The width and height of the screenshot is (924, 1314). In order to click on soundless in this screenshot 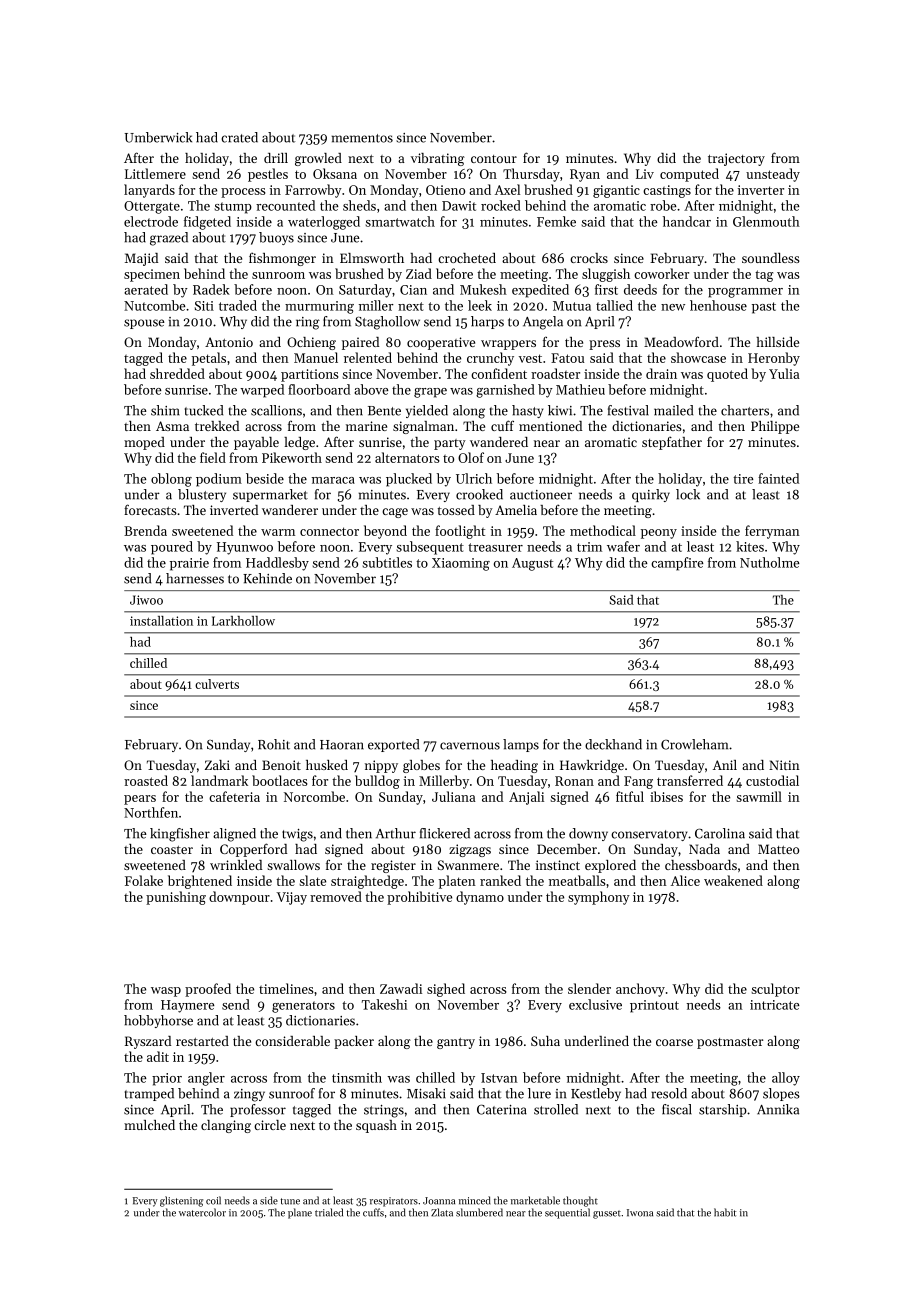, I will do `click(771, 258)`.
